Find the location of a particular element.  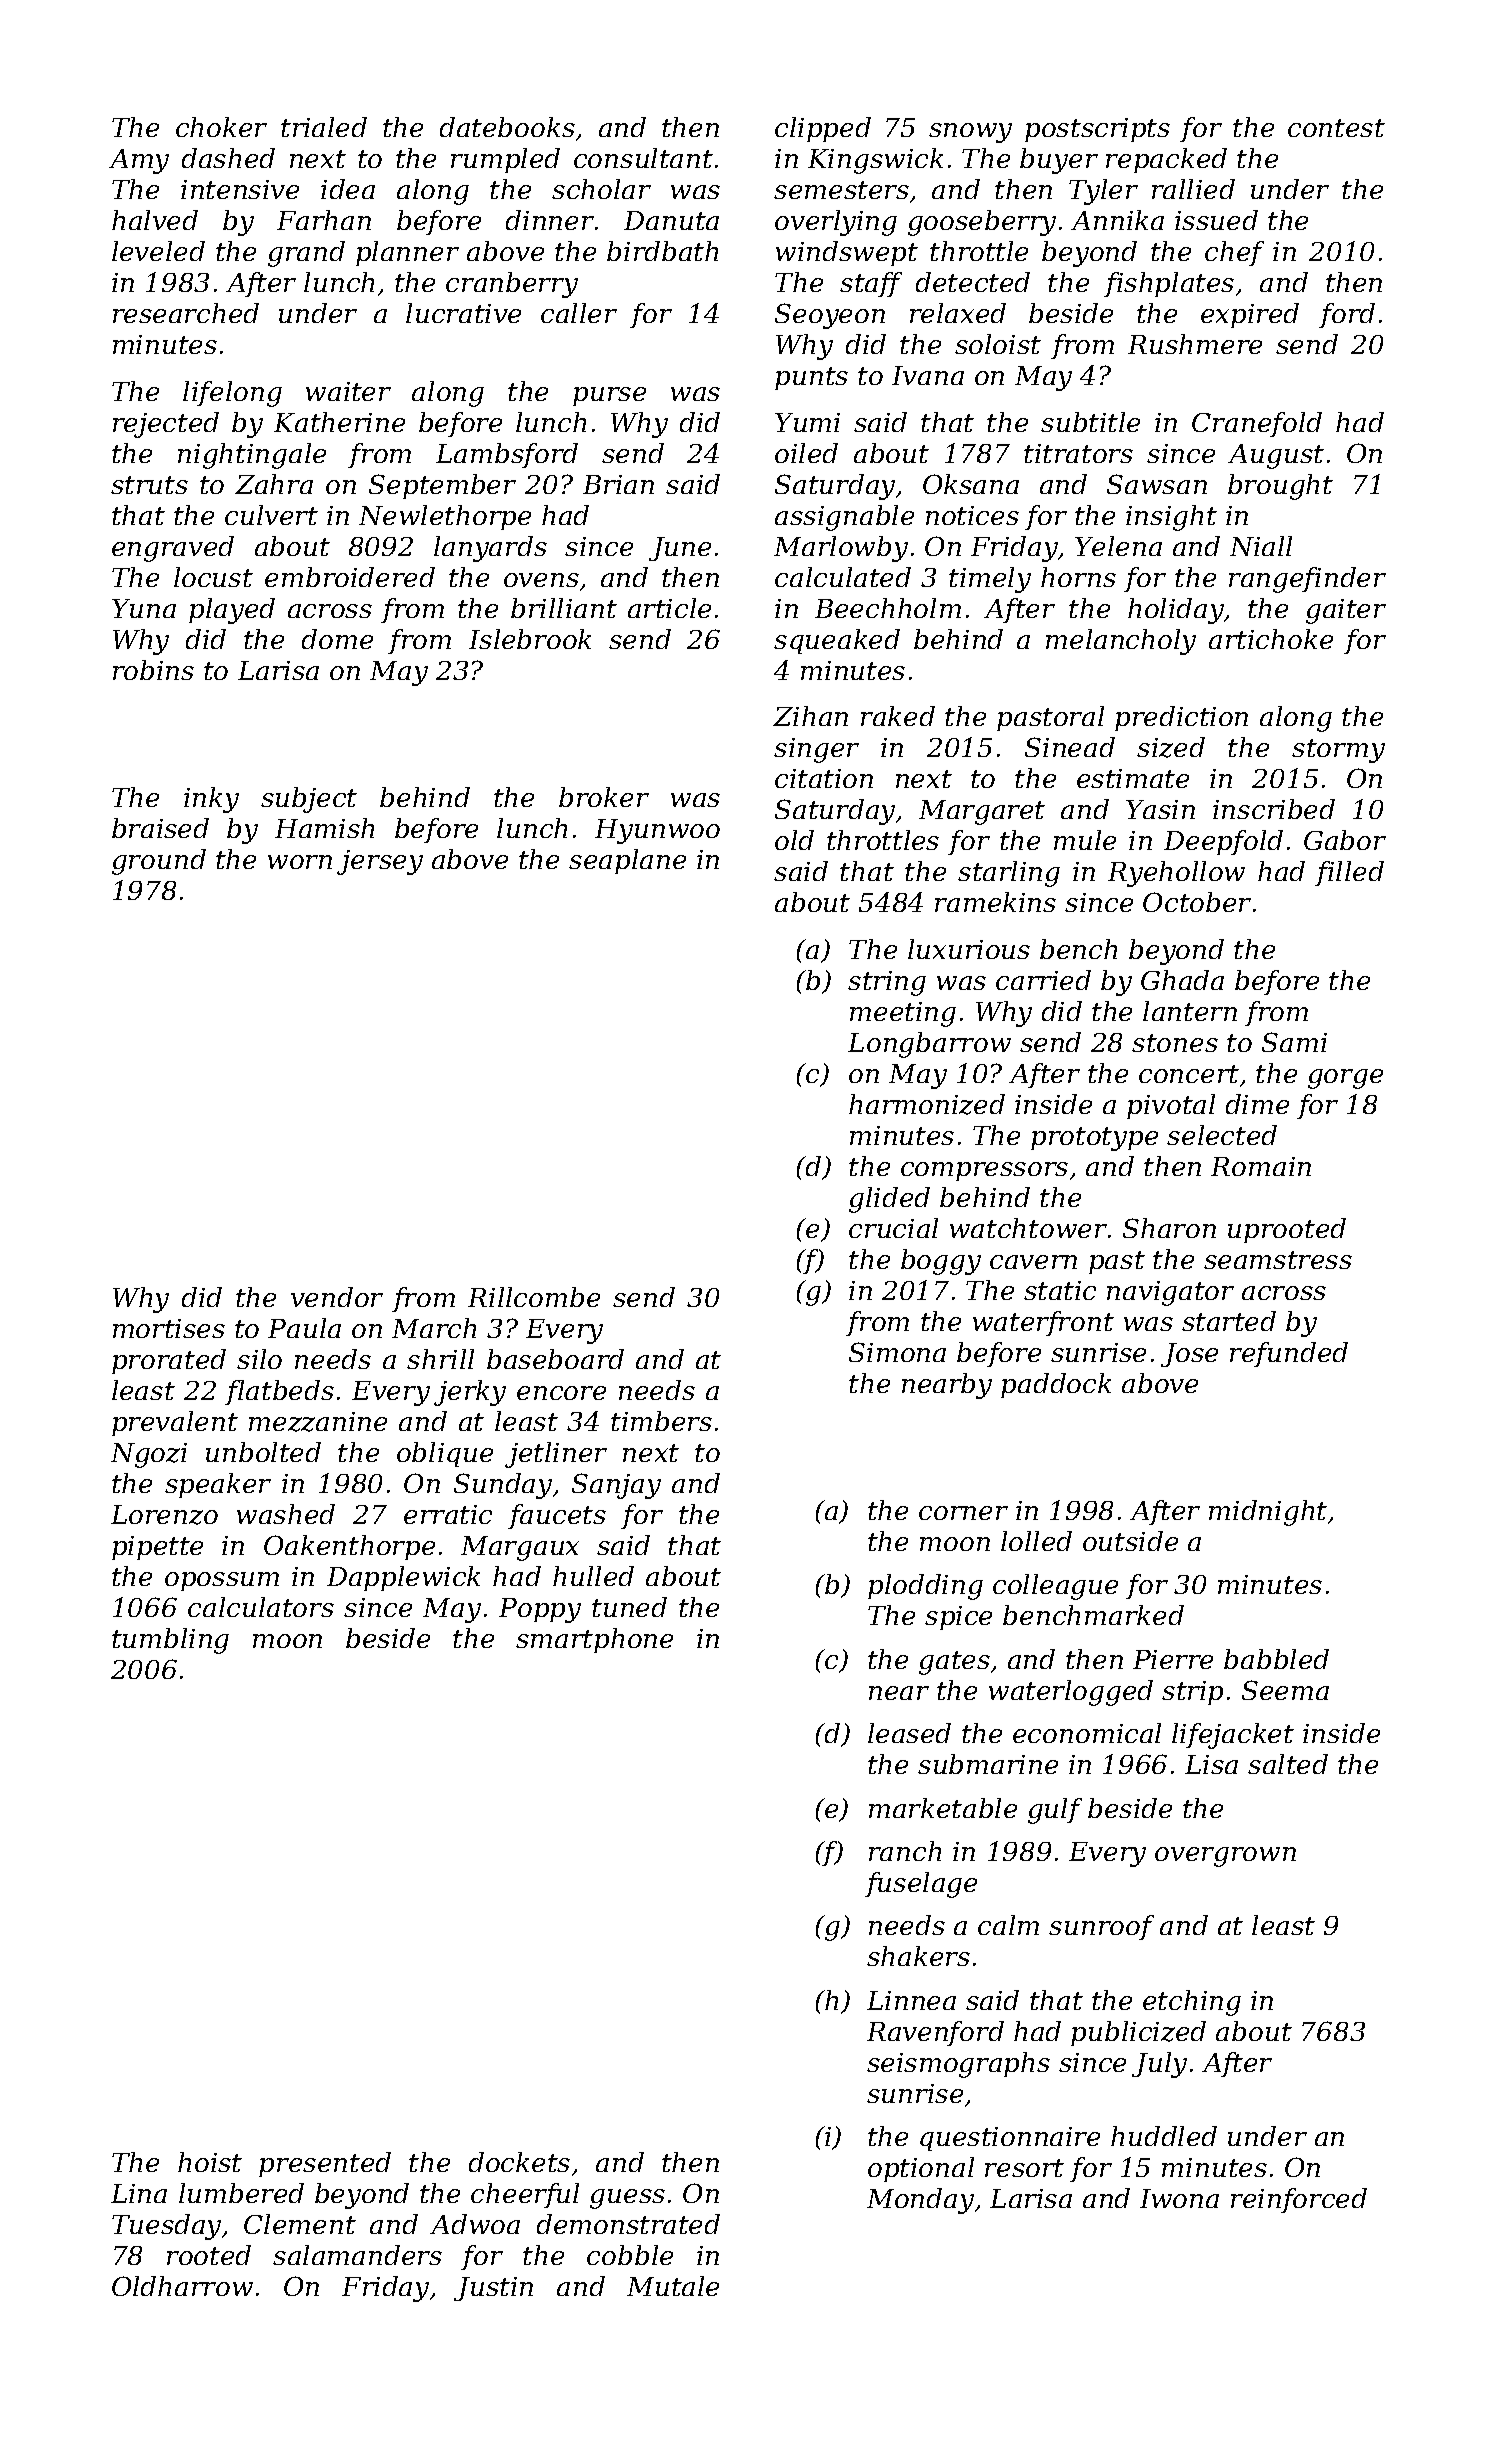

punts is located at coordinates (811, 378).
